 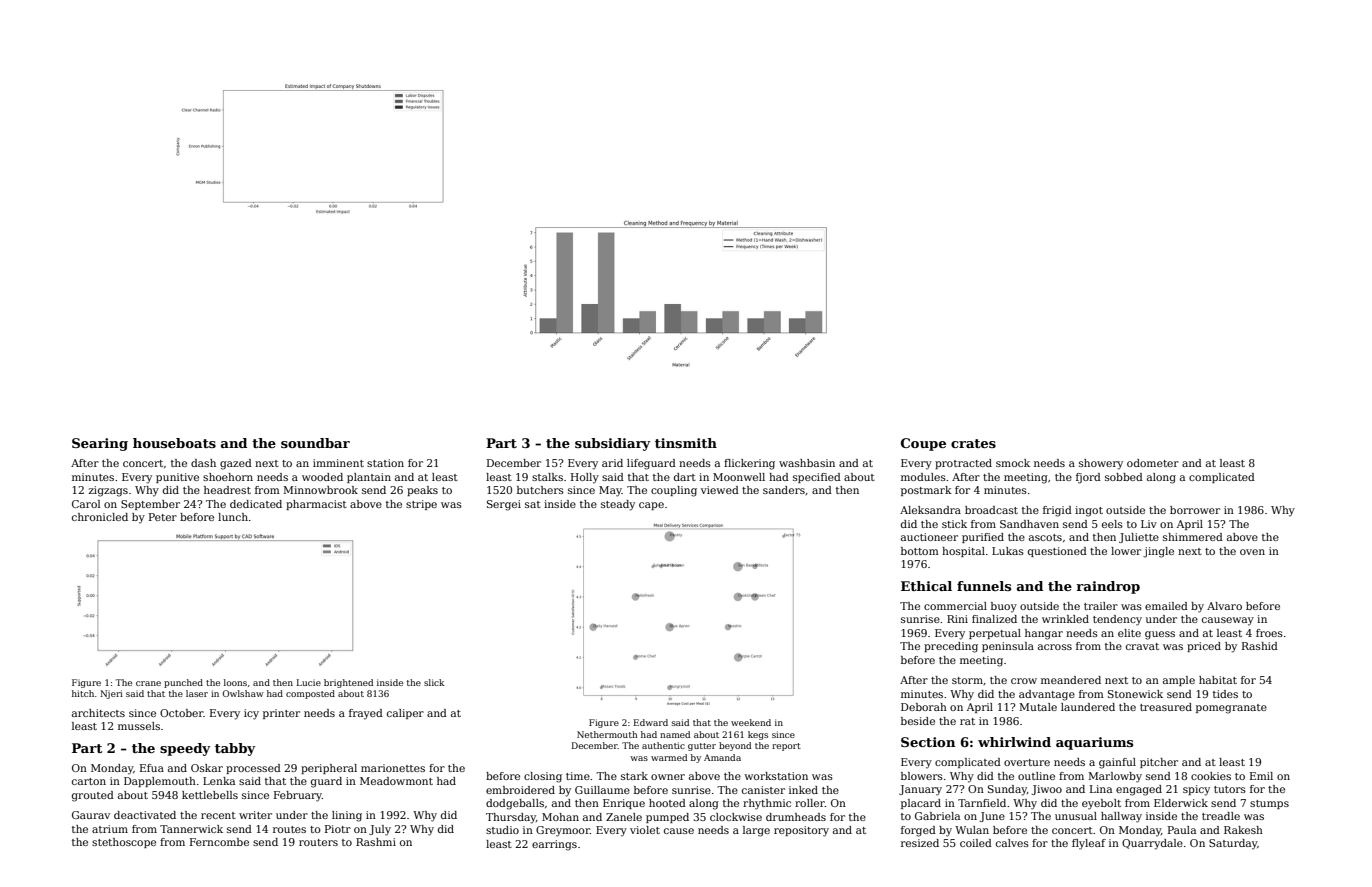 I want to click on soundbar, so click(x=315, y=443).
